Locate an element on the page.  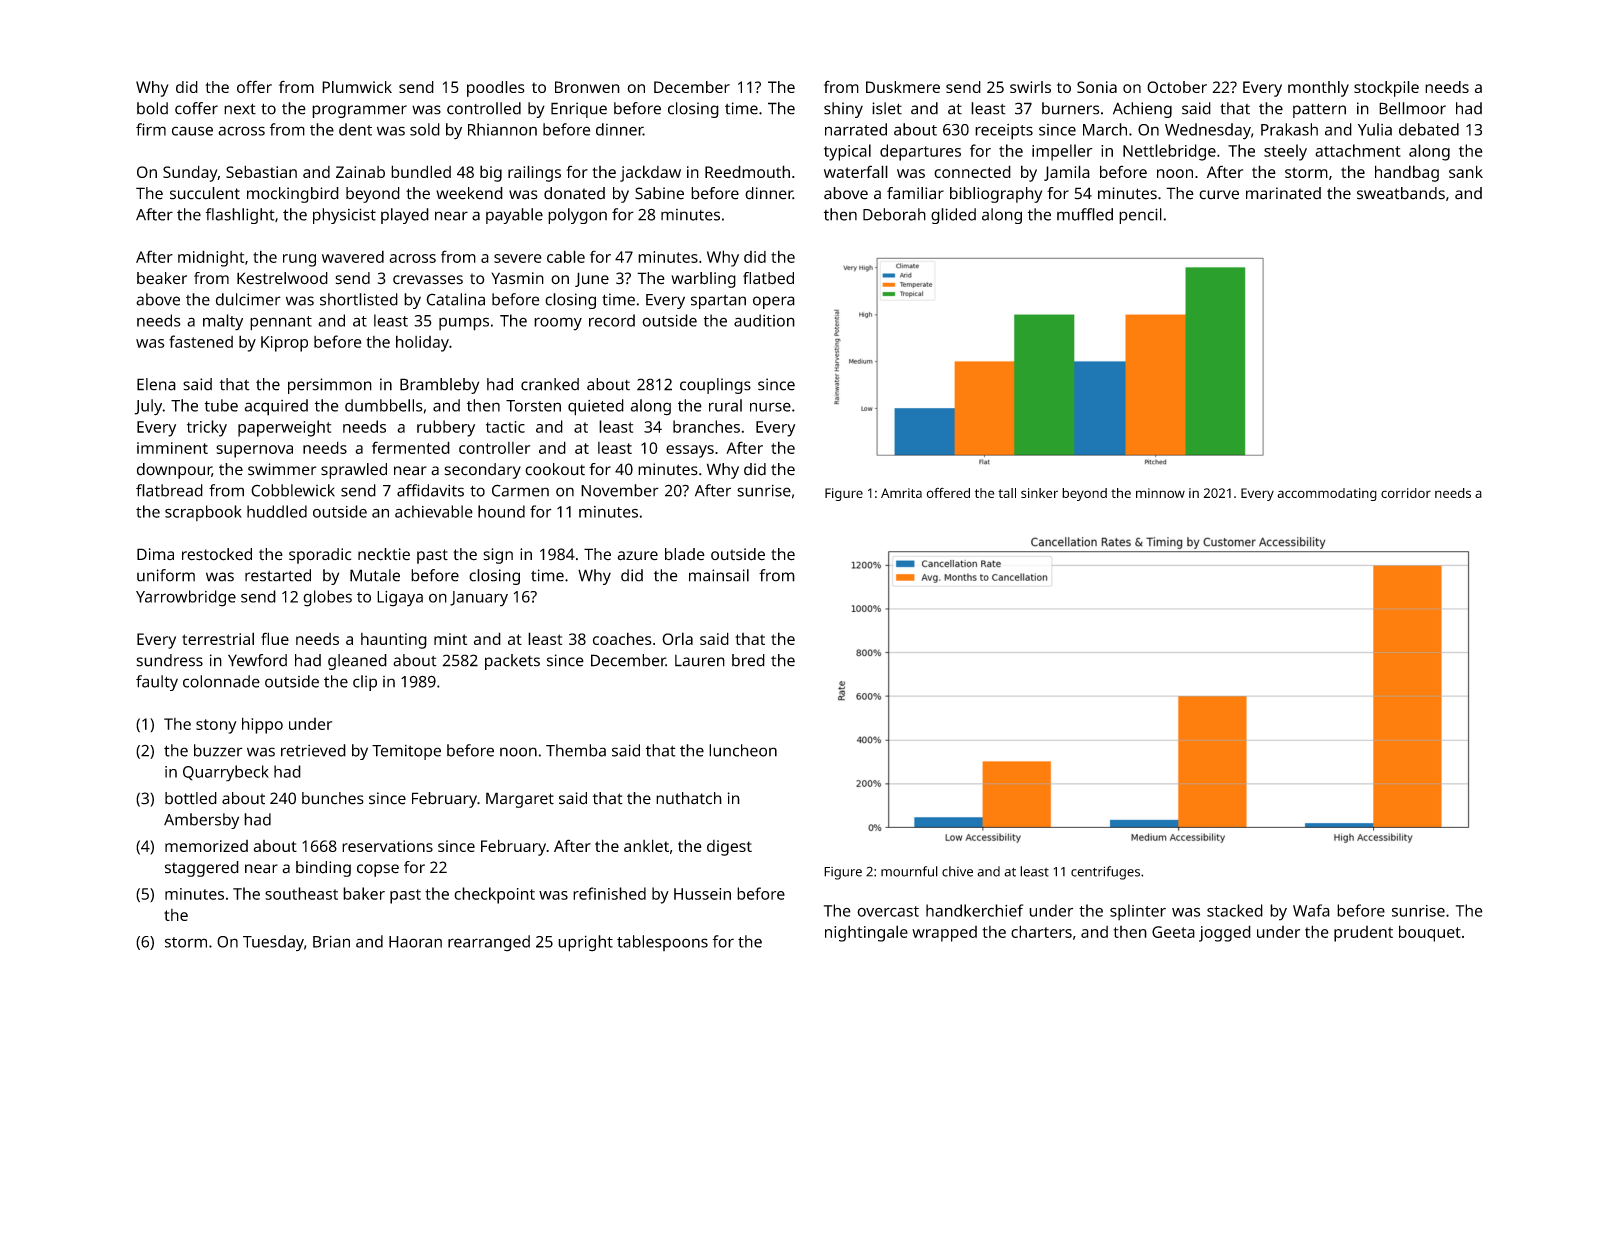
southeast is located at coordinates (301, 893).
